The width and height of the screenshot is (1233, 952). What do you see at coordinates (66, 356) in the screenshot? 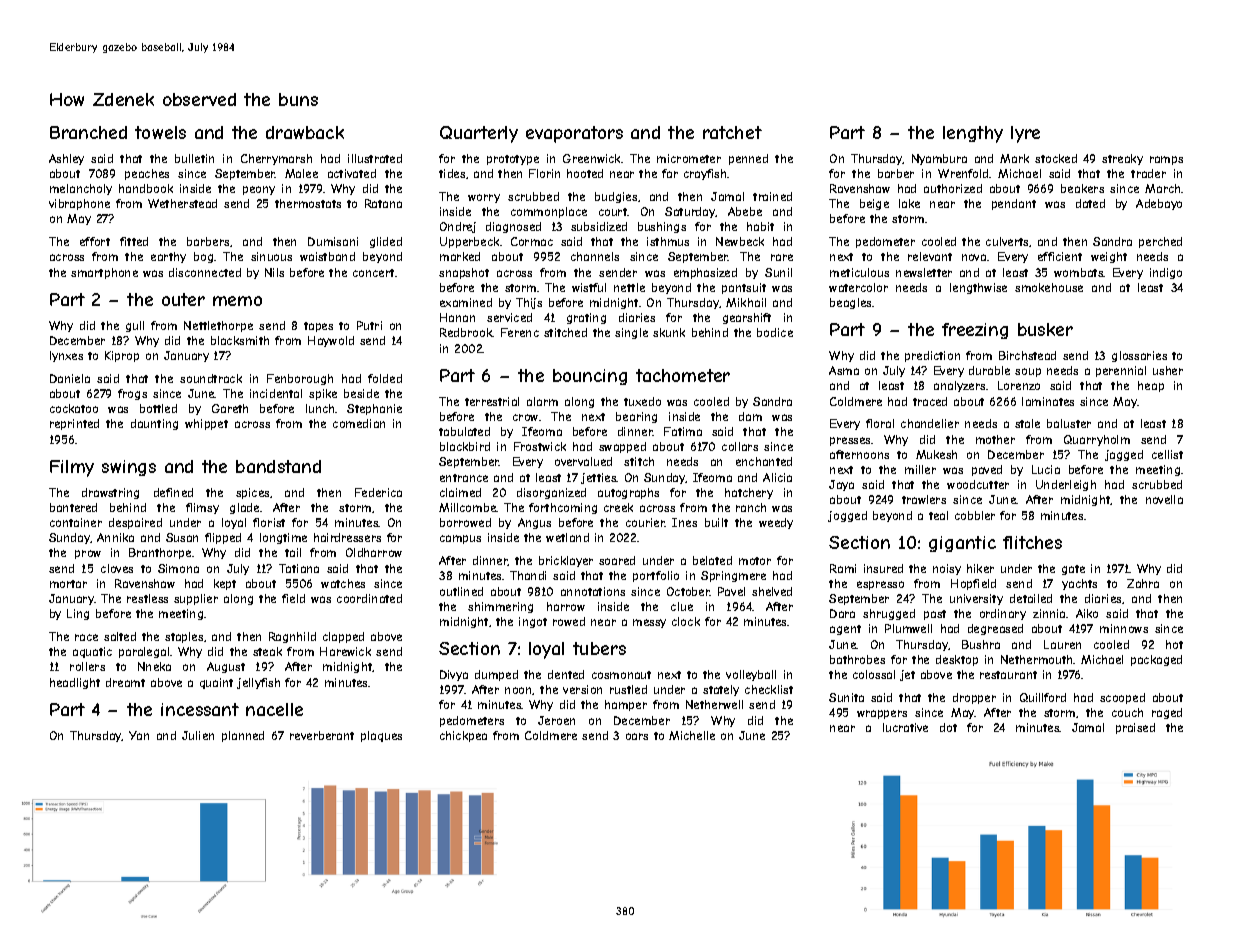
I see `lynxes` at bounding box center [66, 356].
